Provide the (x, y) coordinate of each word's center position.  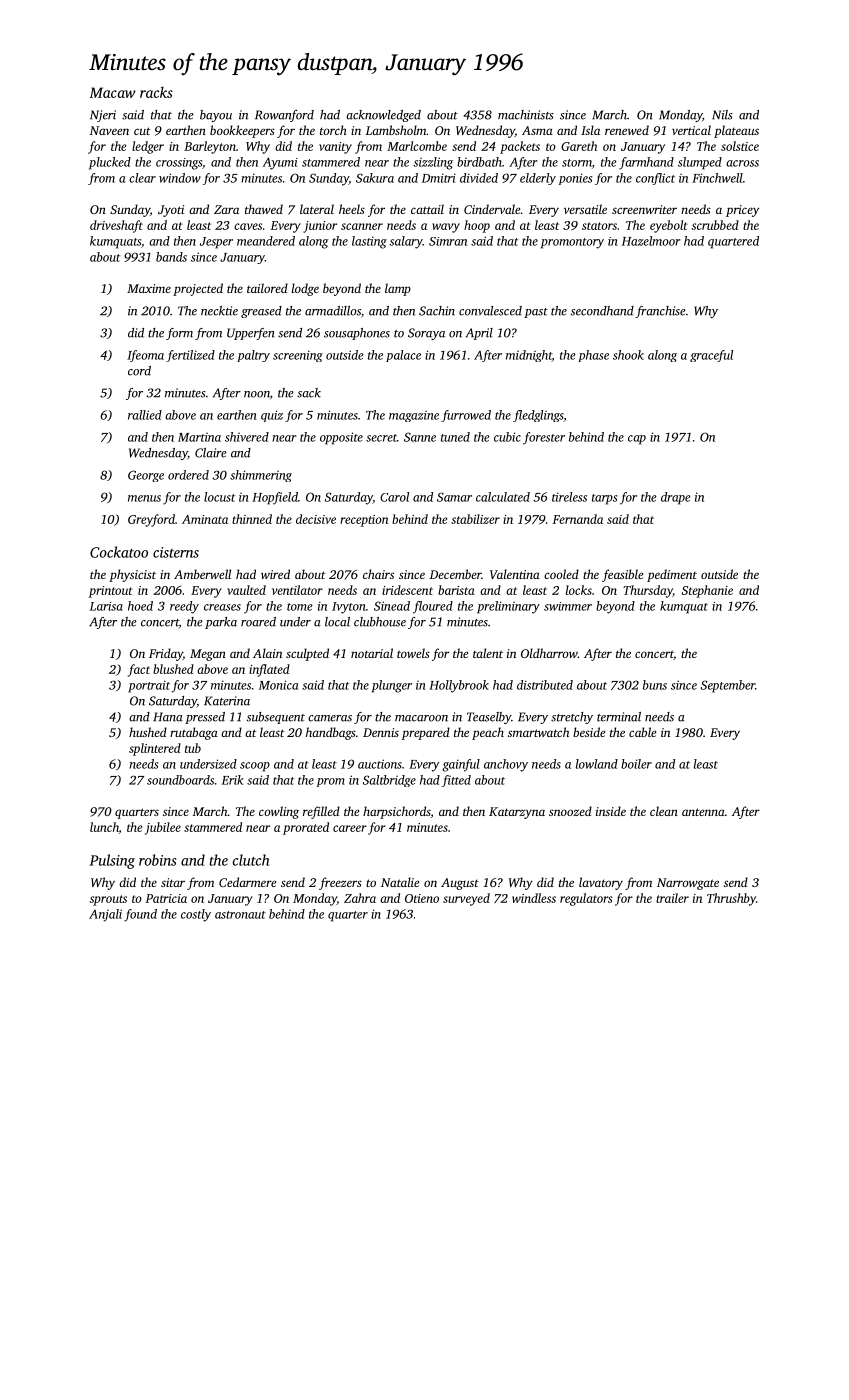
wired (275, 574)
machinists (526, 115)
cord (139, 371)
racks (156, 92)
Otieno (422, 898)
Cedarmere (247, 882)
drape (676, 498)
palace (403, 356)
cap (637, 440)
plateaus (736, 131)
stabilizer (475, 519)
